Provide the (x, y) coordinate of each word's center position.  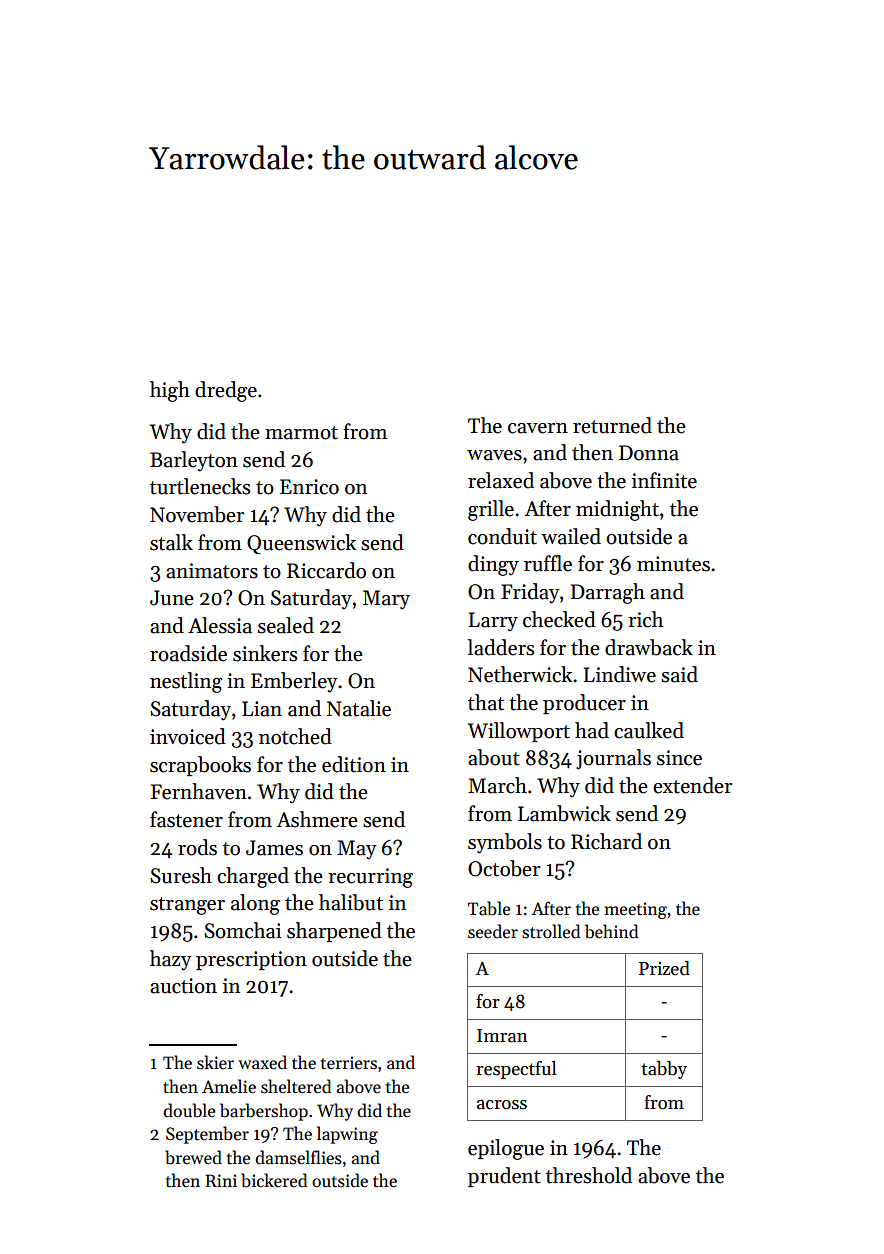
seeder (493, 931)
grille (491, 510)
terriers (349, 1063)
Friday (530, 593)
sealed (286, 625)
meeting (635, 910)
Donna (649, 453)
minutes (673, 564)
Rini (221, 1180)
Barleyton (194, 461)
